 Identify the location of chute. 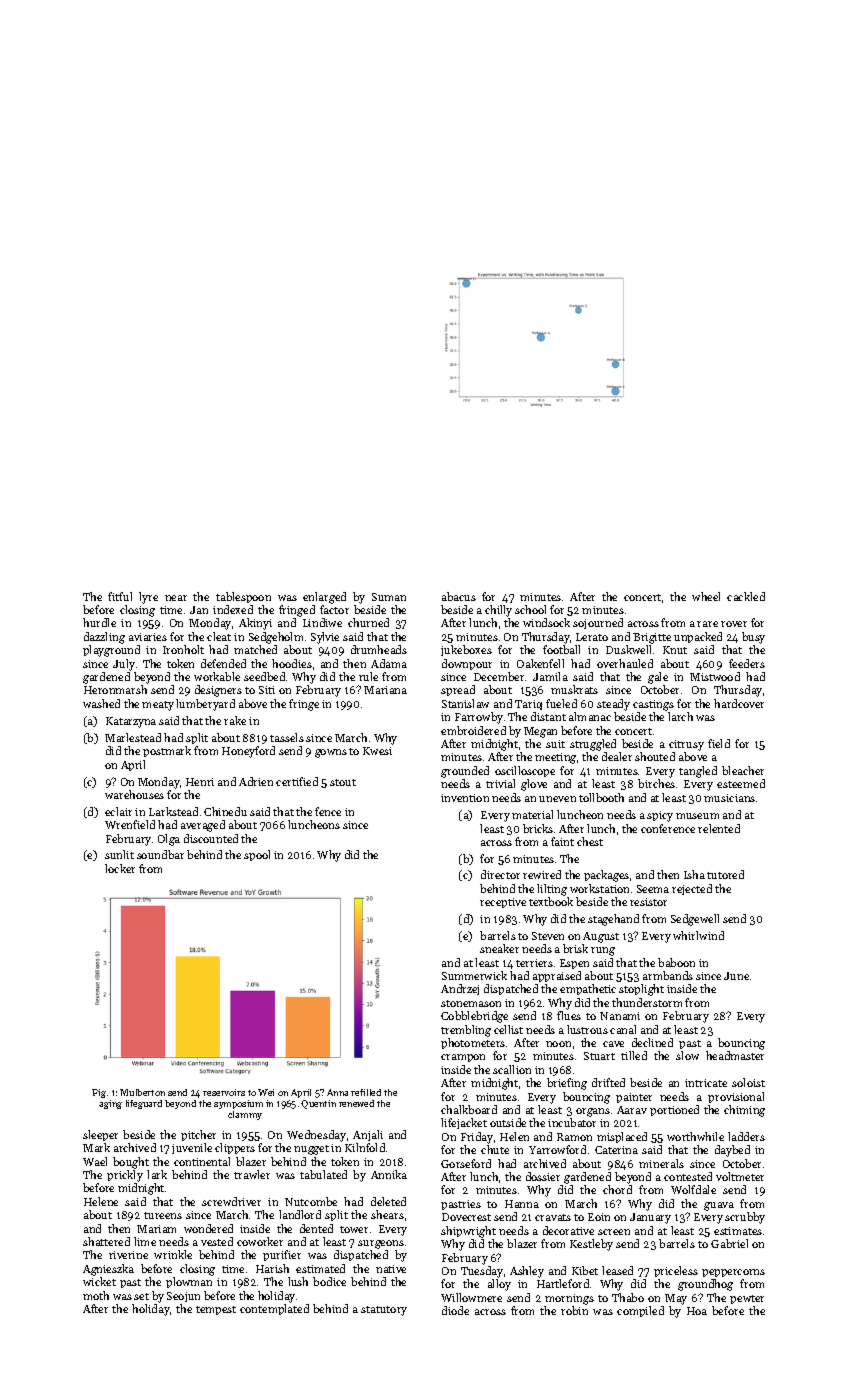
(495, 1149).
